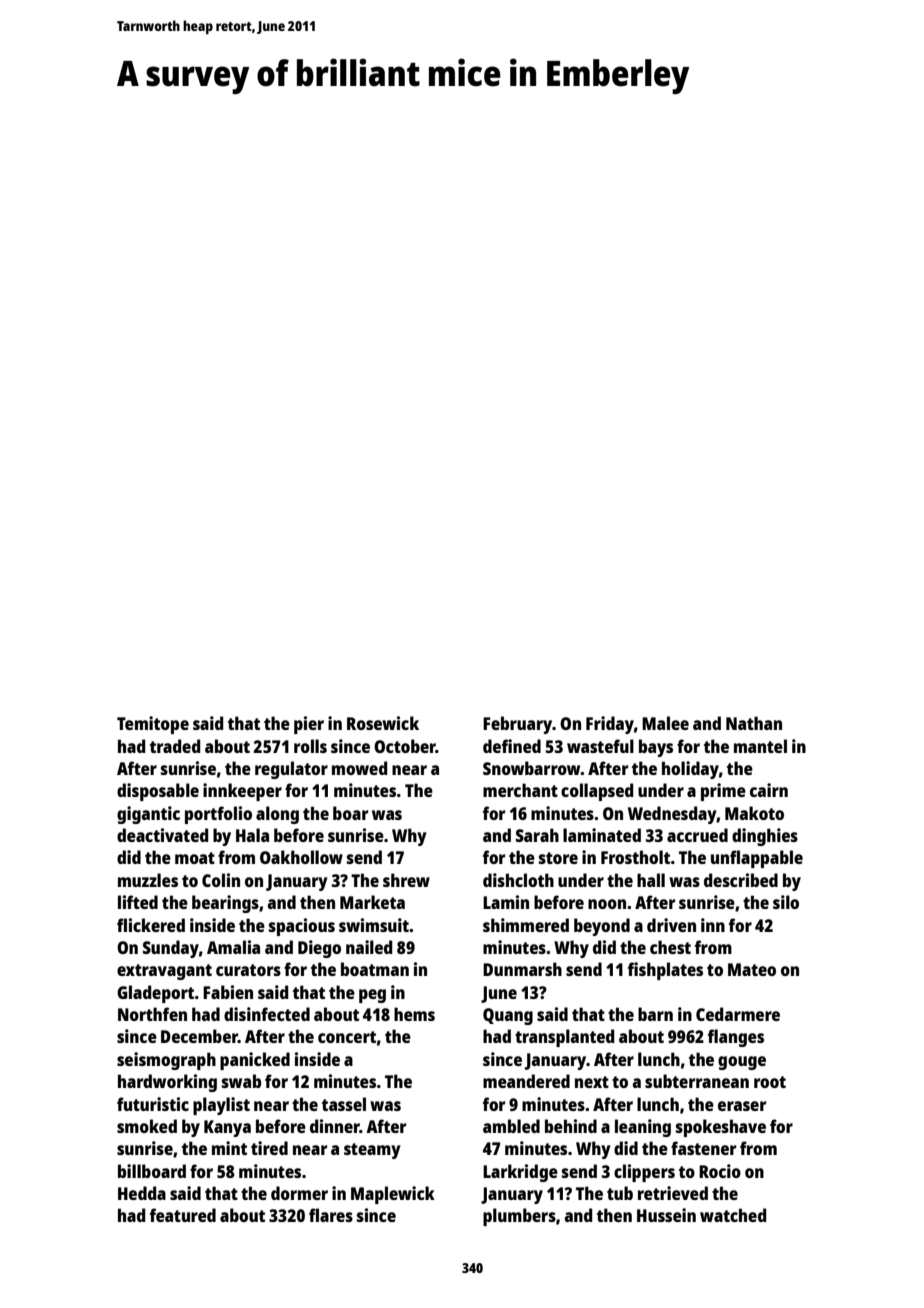 The height and width of the image is (1308, 924). I want to click on February, so click(518, 725).
